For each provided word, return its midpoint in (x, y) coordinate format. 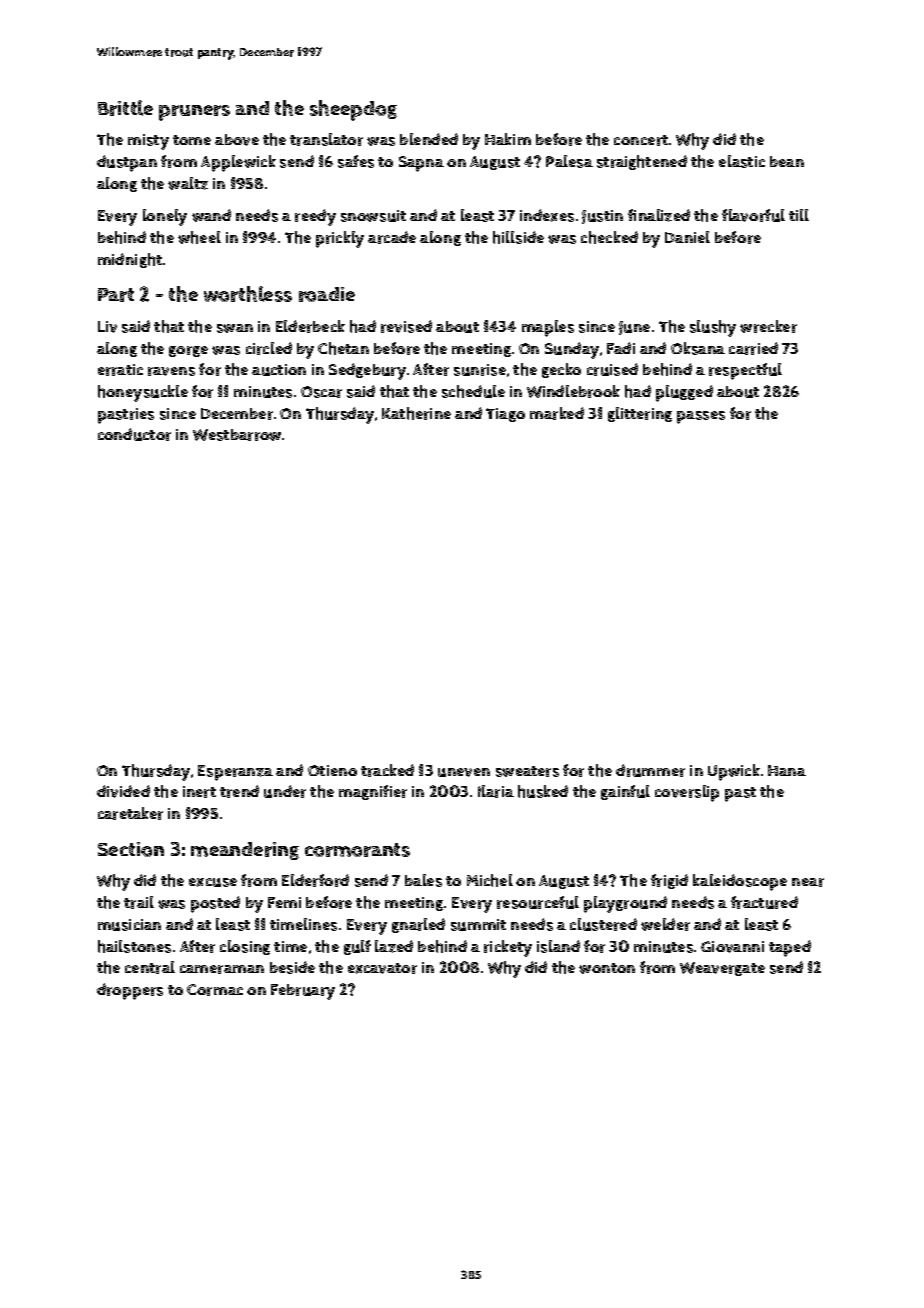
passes (701, 417)
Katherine (416, 413)
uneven (464, 772)
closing (245, 947)
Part (116, 295)
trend (239, 791)
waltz (188, 183)
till (799, 215)
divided (123, 791)
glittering (640, 414)
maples (548, 328)
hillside (518, 237)
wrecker (768, 326)
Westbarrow (237, 435)
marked (557, 413)
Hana (787, 770)
